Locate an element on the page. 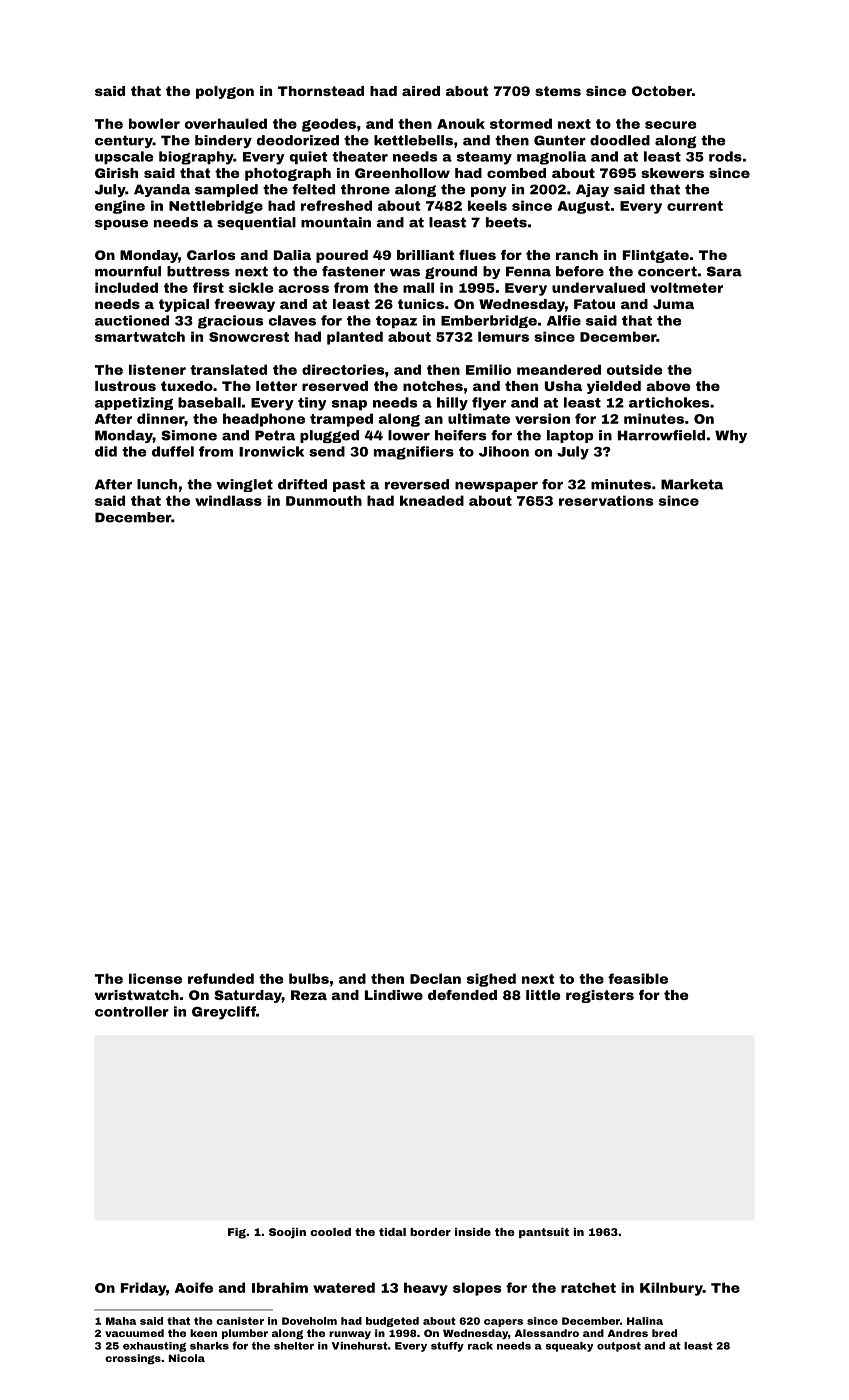 The image size is (849, 1400). Sara is located at coordinates (724, 271).
